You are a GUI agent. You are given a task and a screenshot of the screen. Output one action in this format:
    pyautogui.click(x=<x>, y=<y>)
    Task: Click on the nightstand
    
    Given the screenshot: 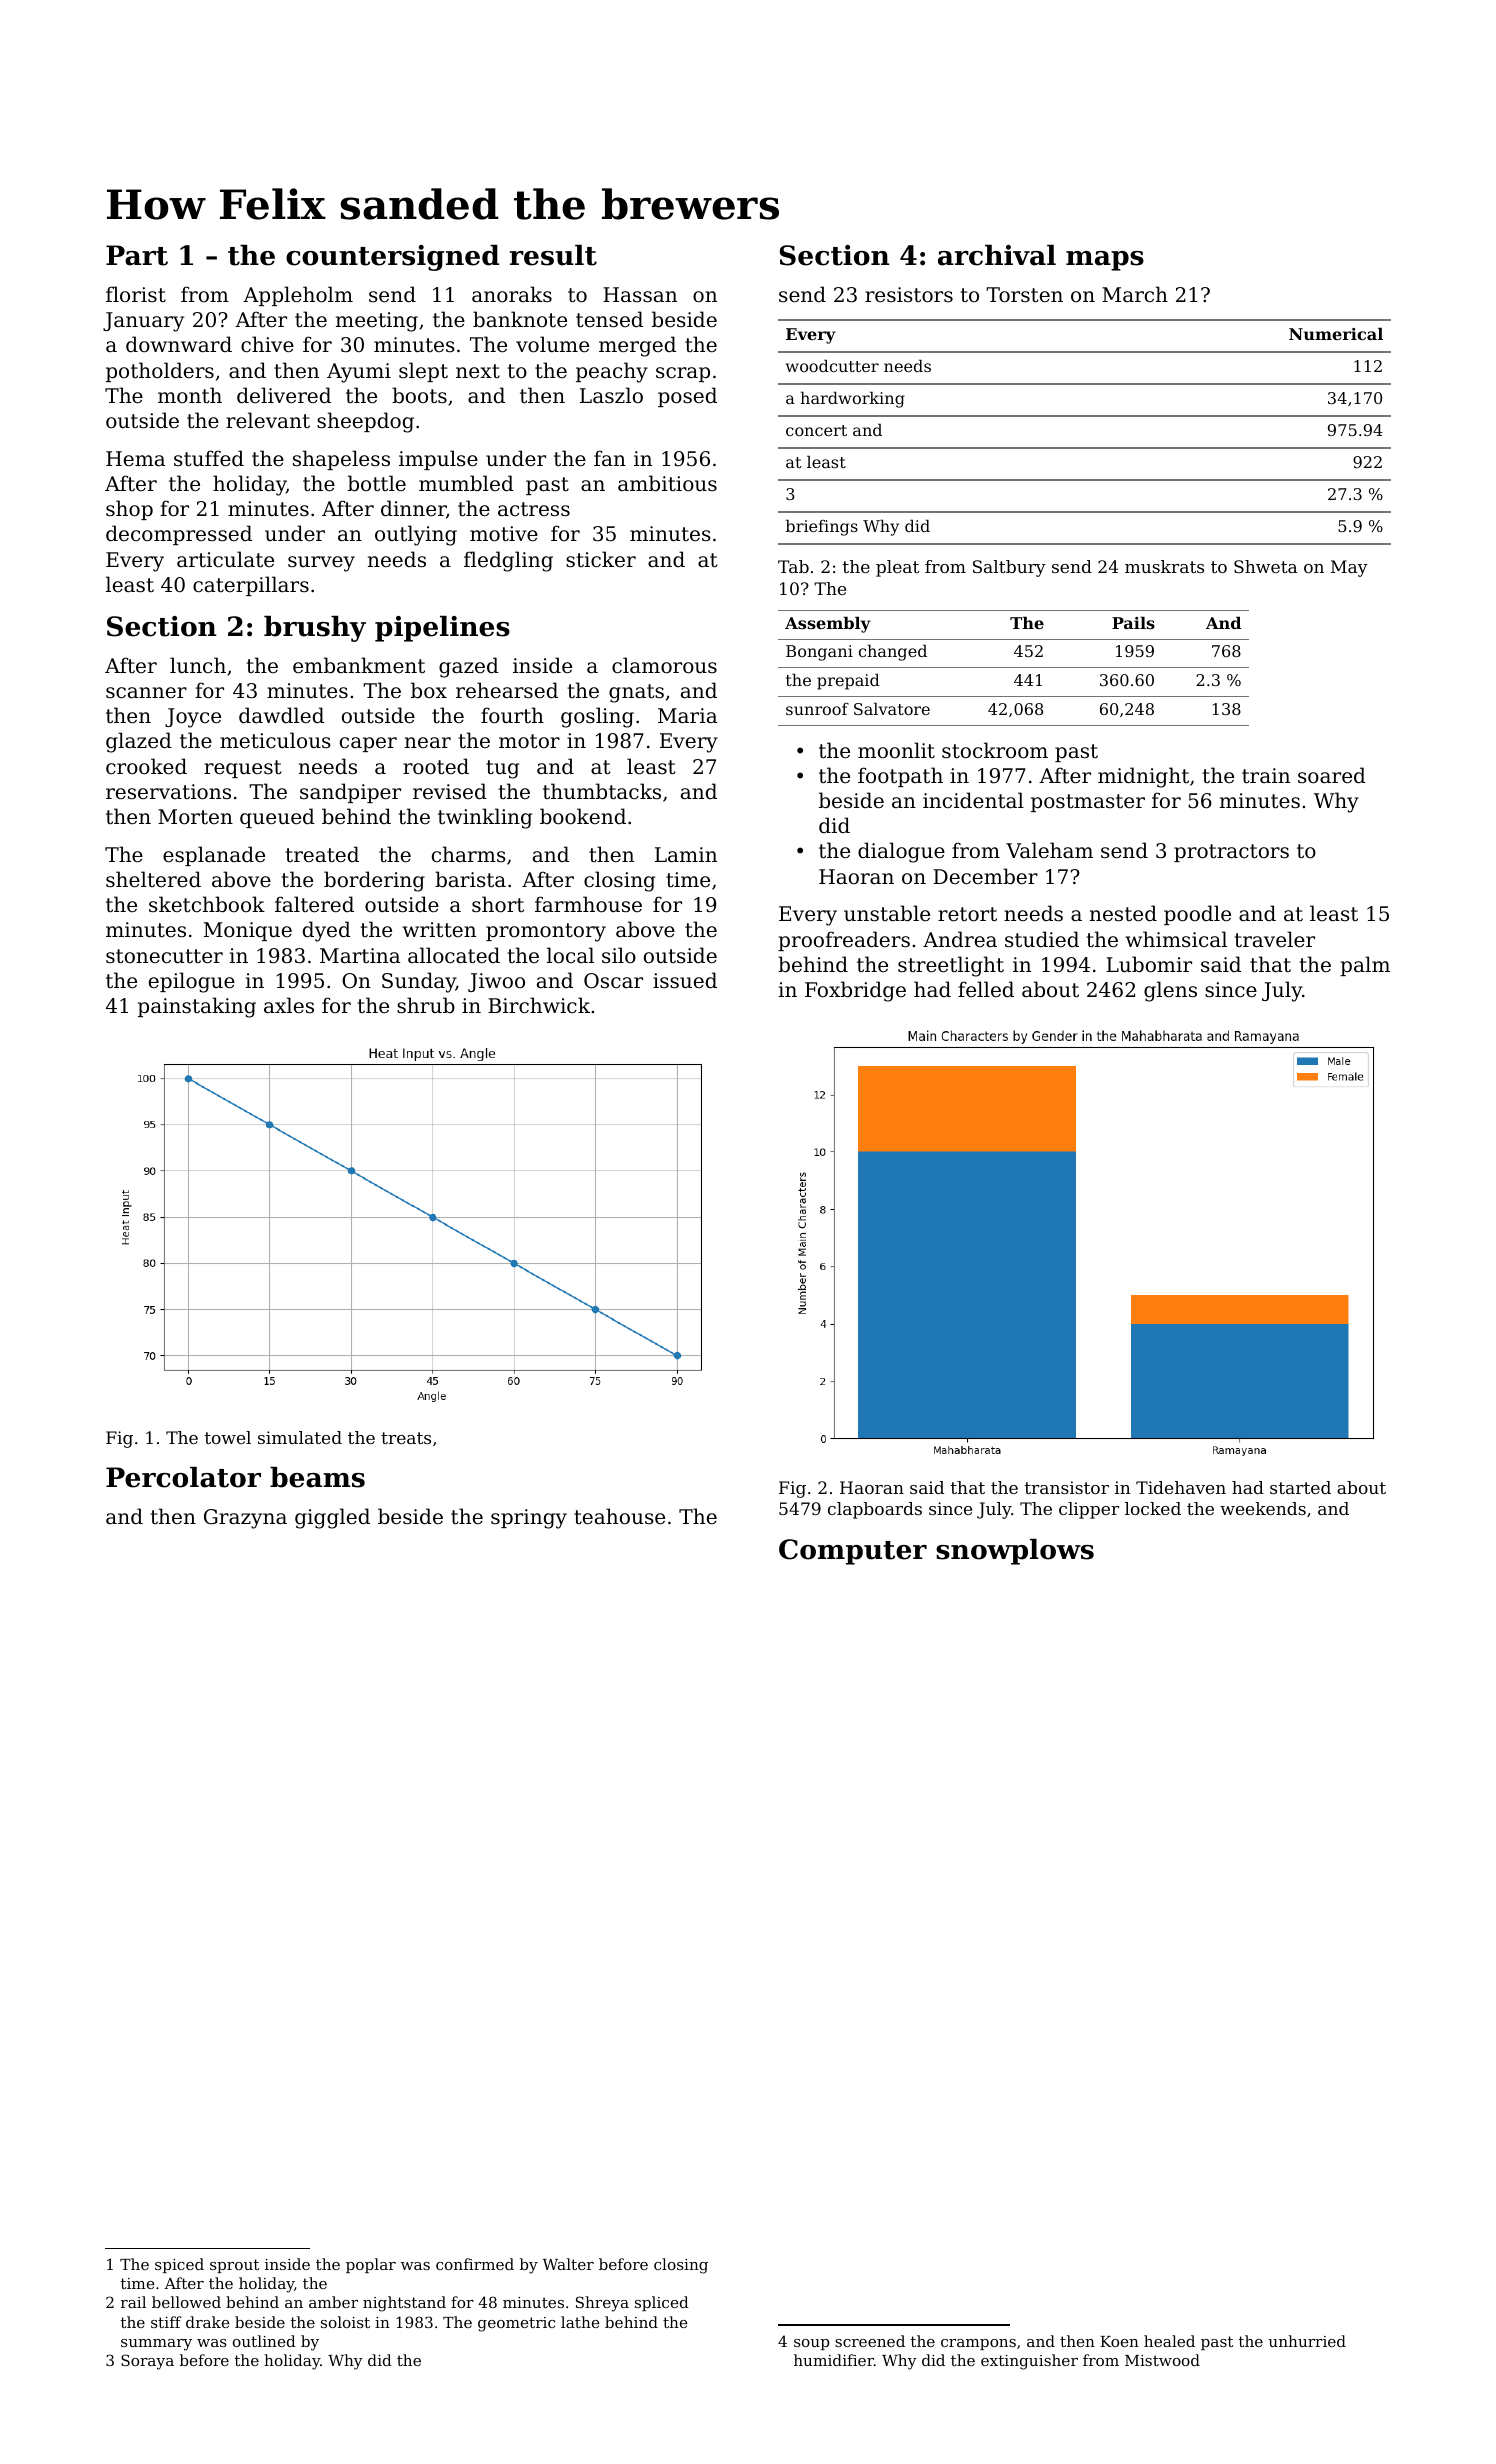 What is the action you would take?
    pyautogui.click(x=404, y=2304)
